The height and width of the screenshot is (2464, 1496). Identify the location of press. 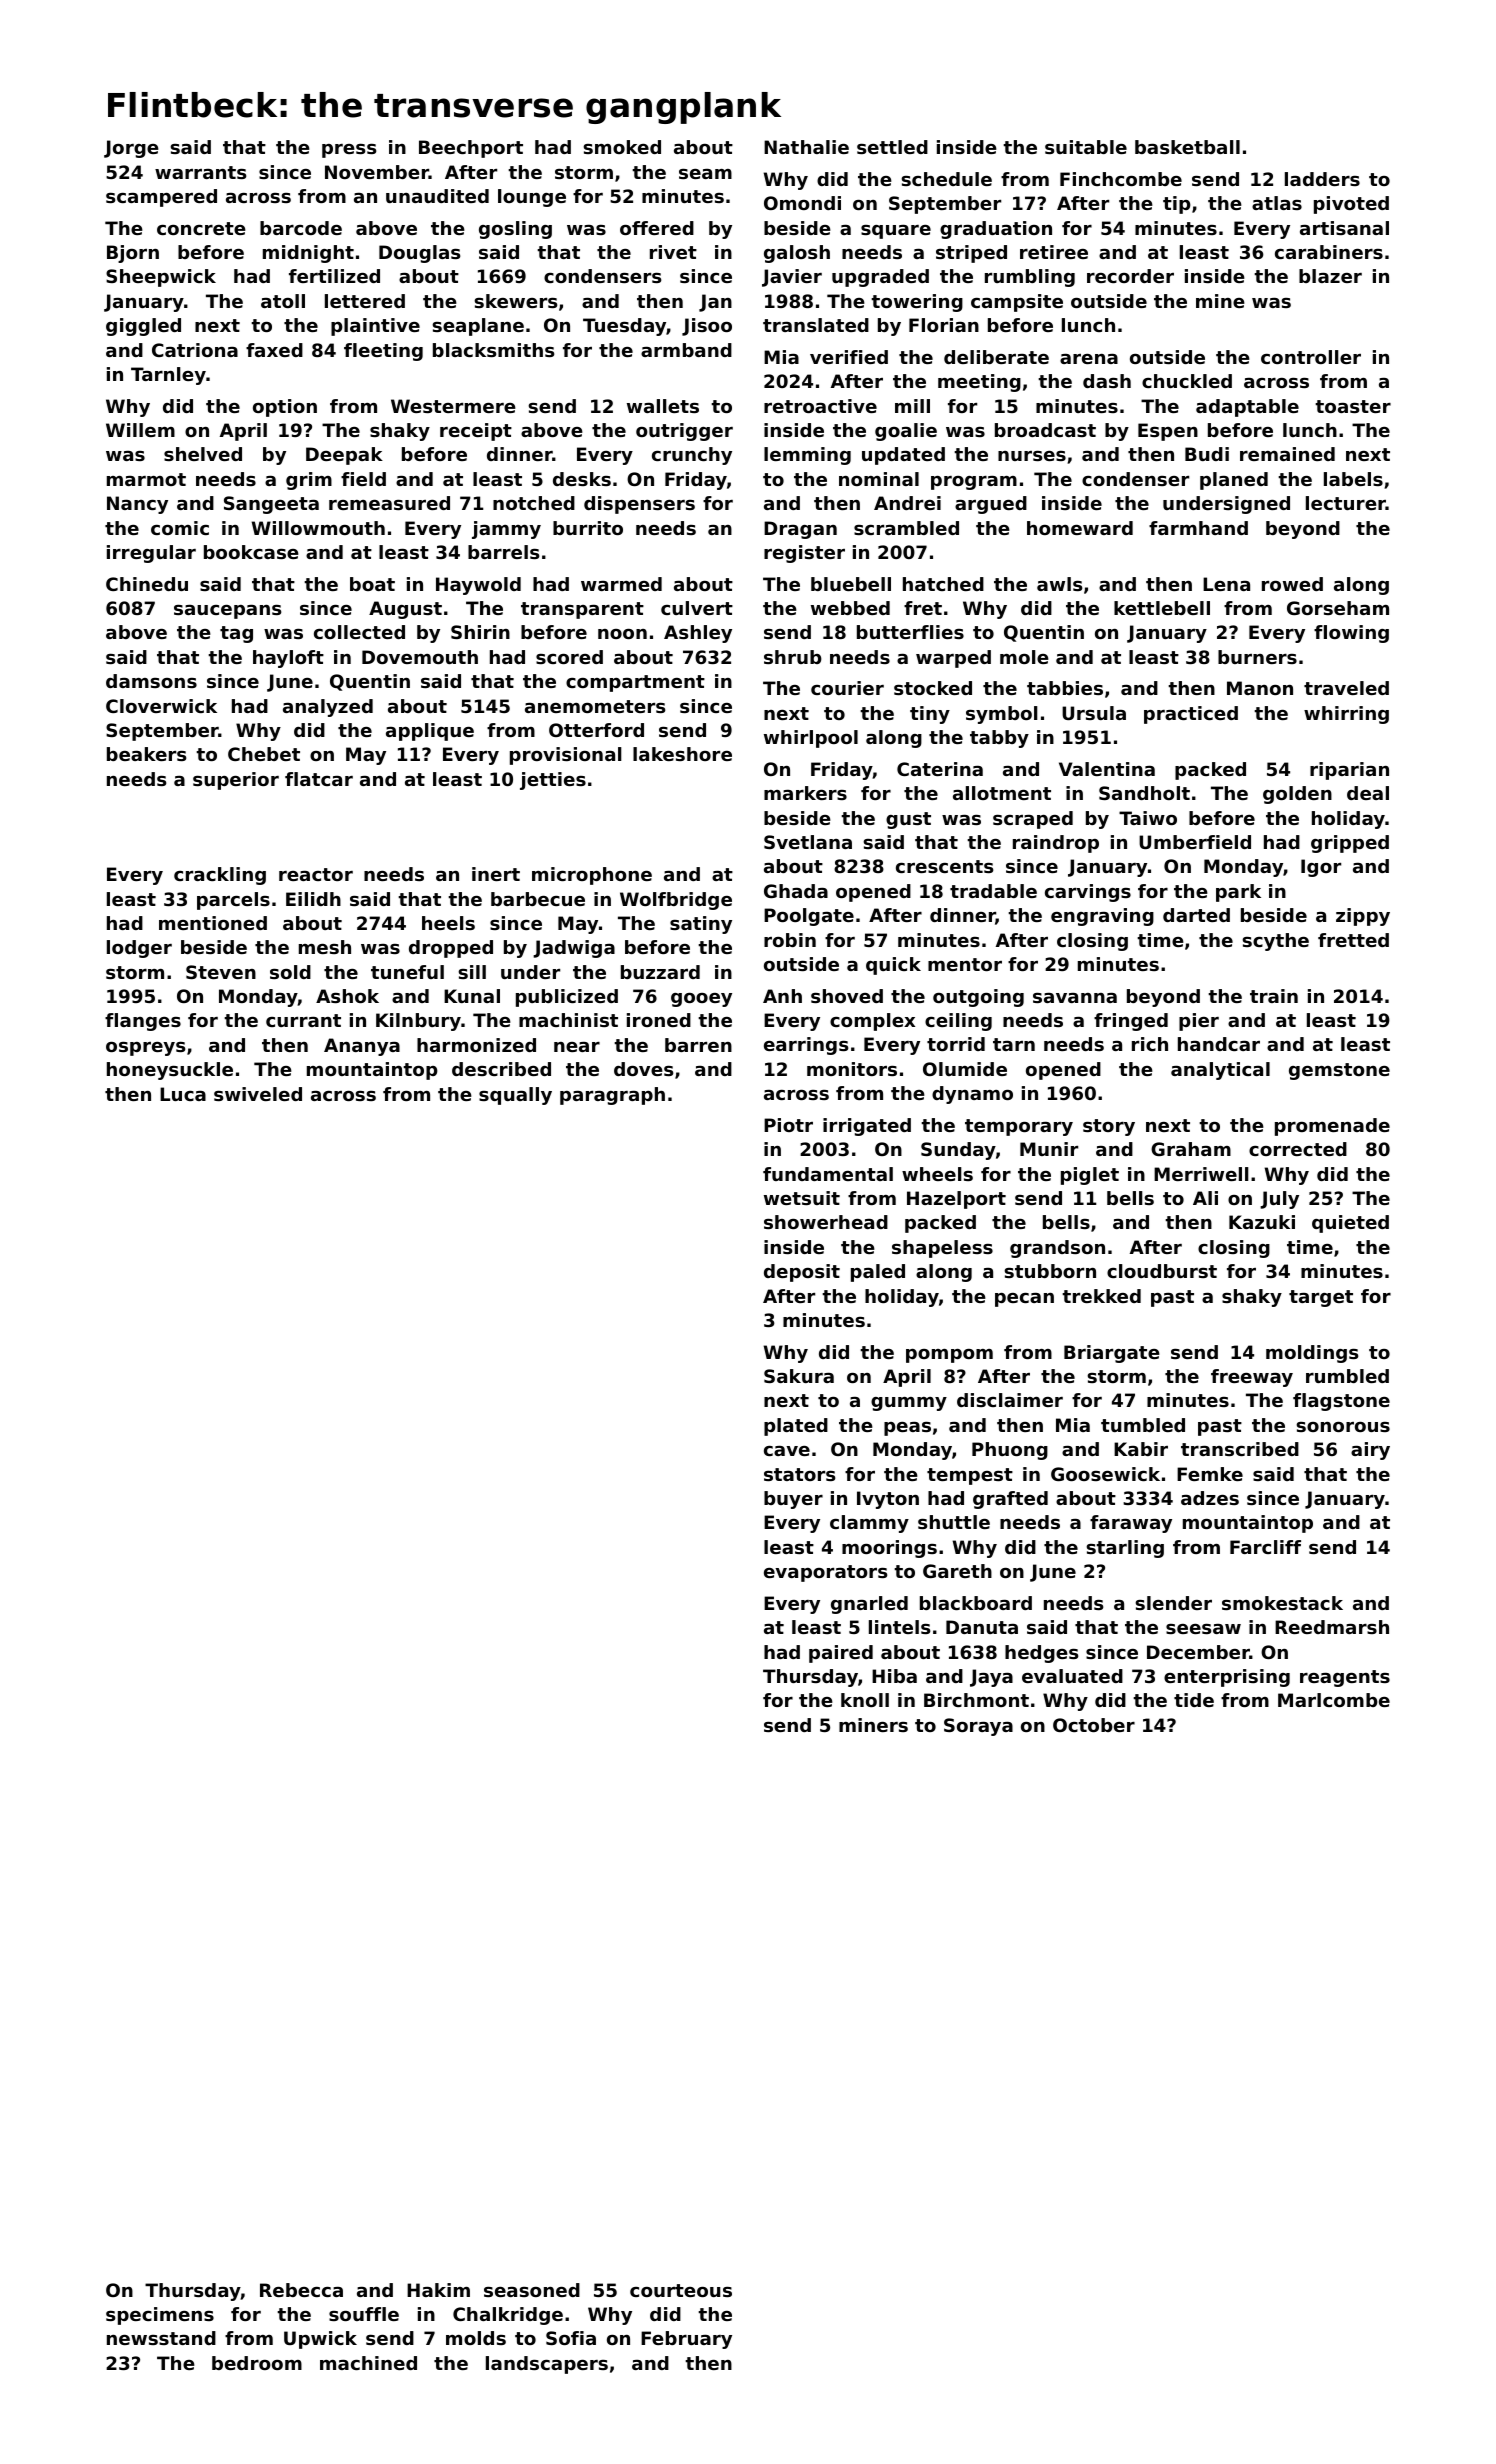
(349, 150).
